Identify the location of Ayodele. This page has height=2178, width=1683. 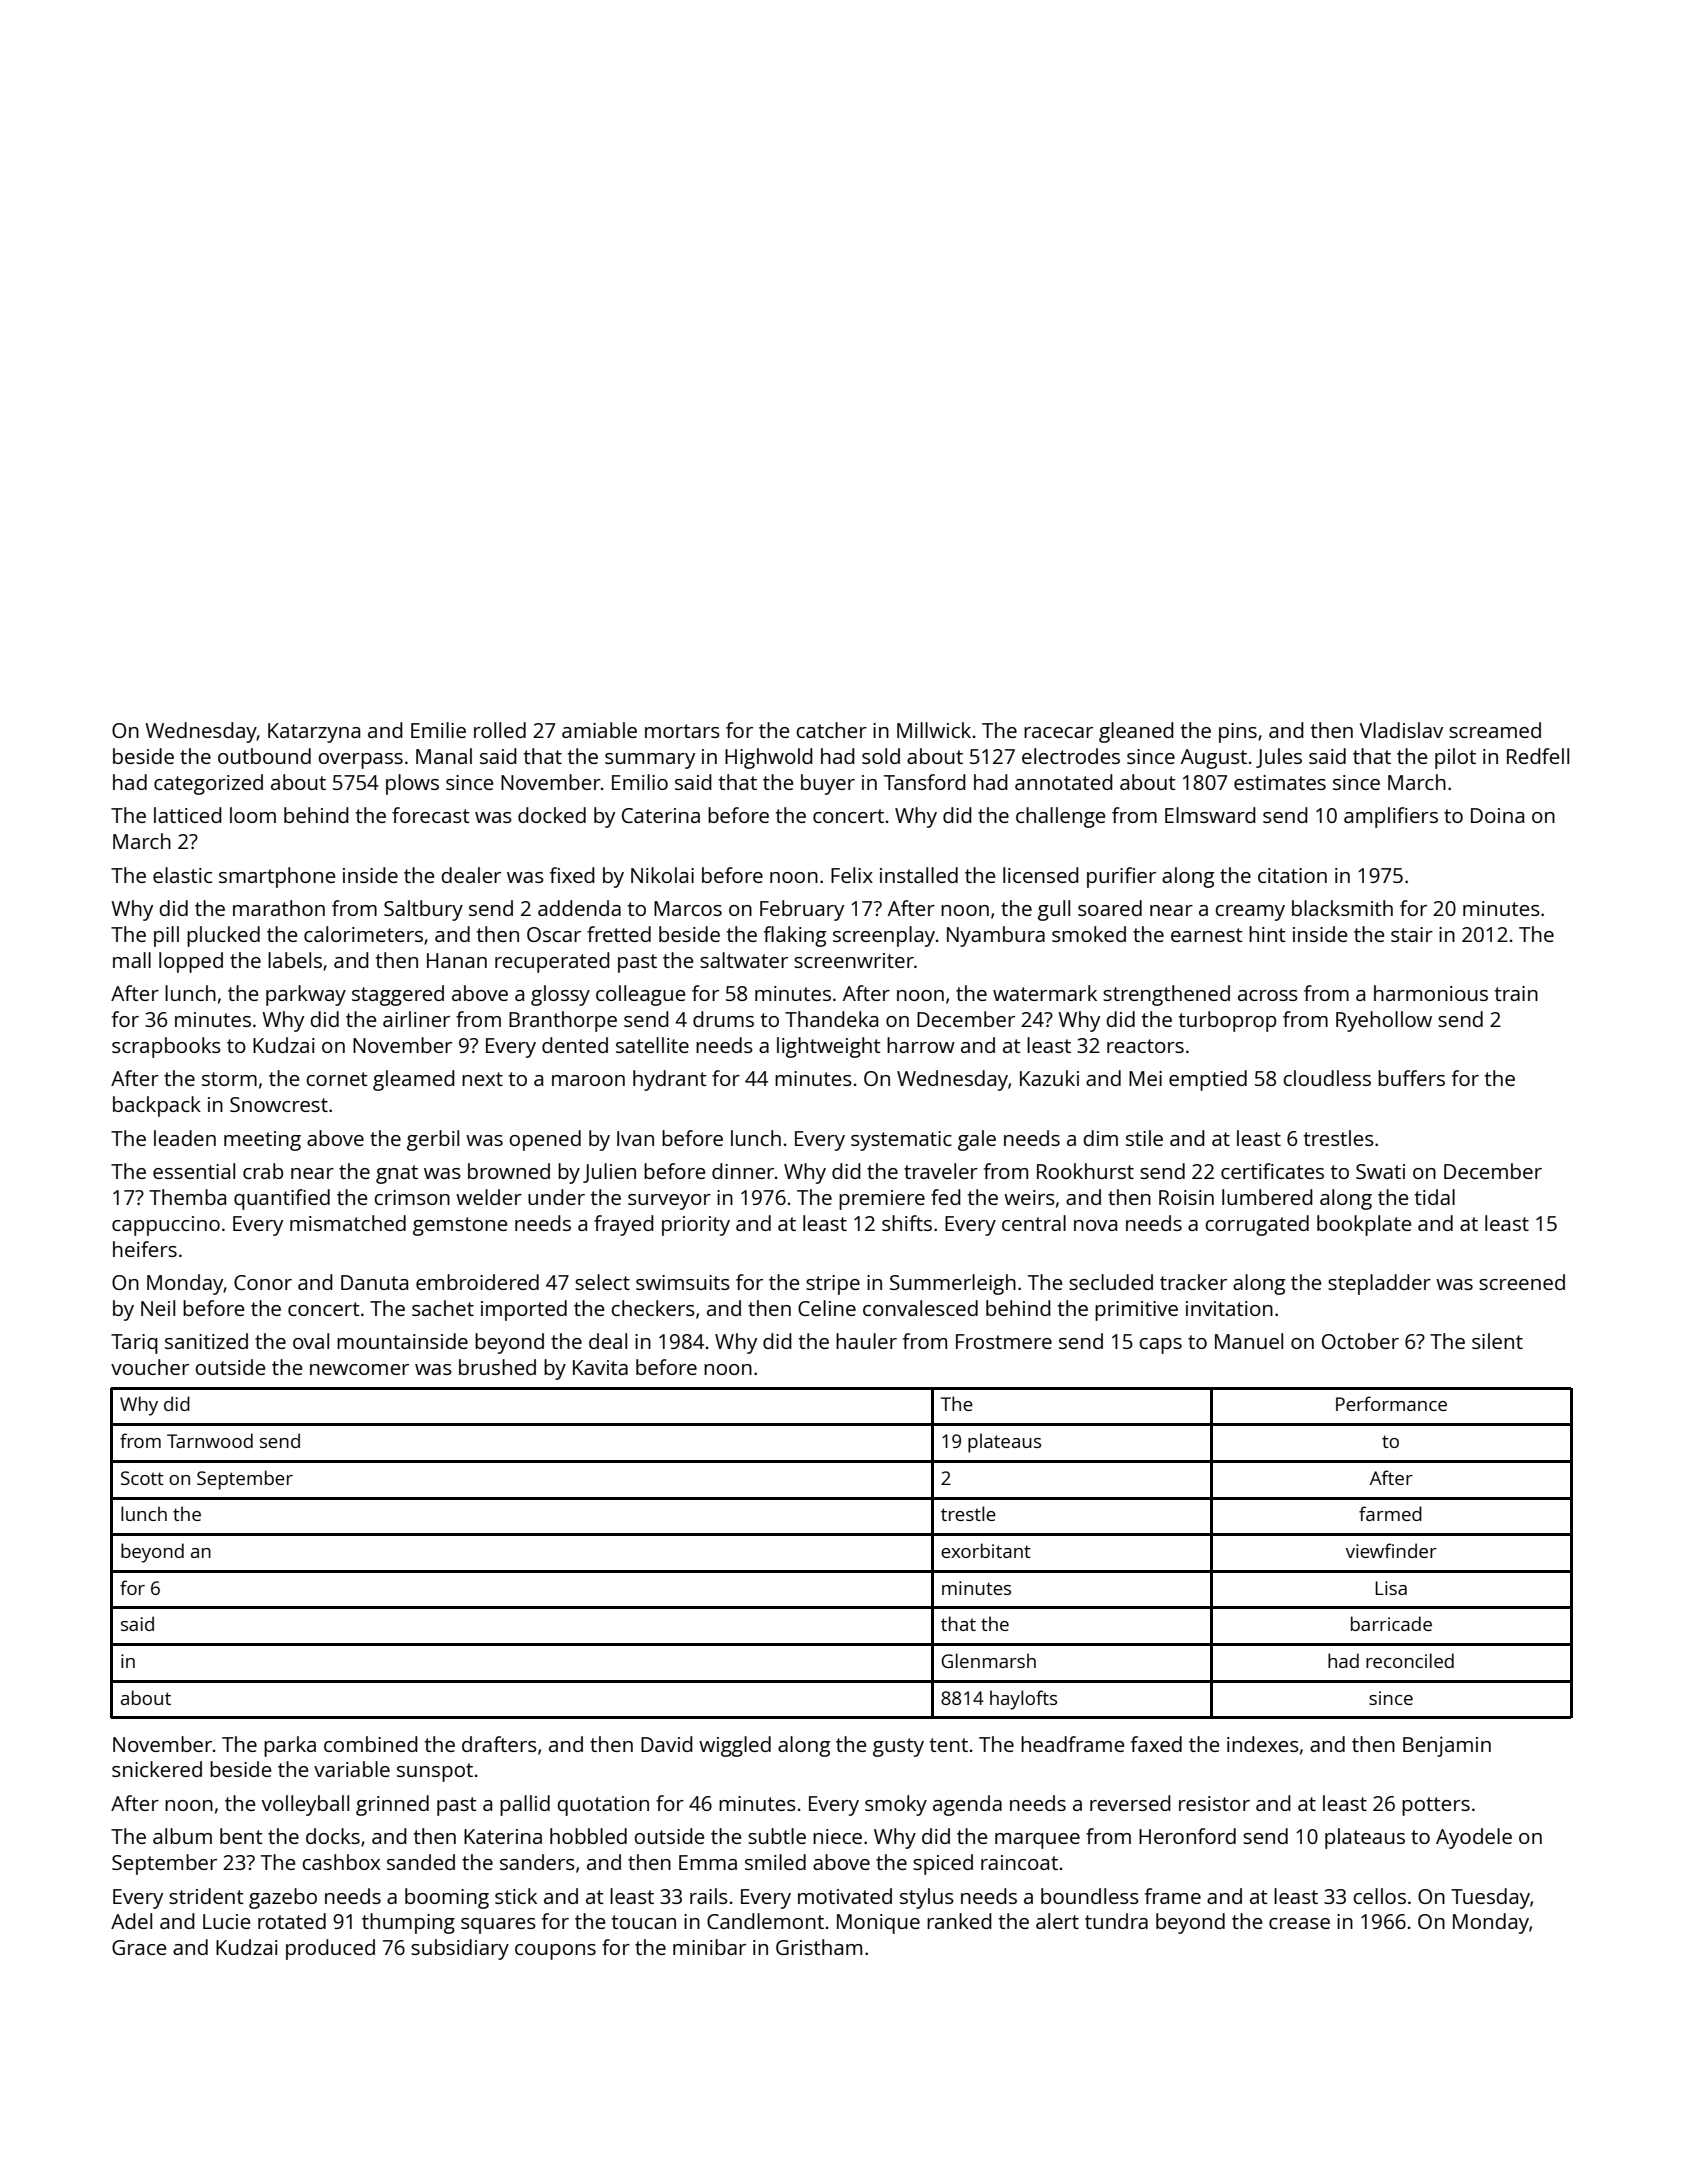
(1474, 1838).
